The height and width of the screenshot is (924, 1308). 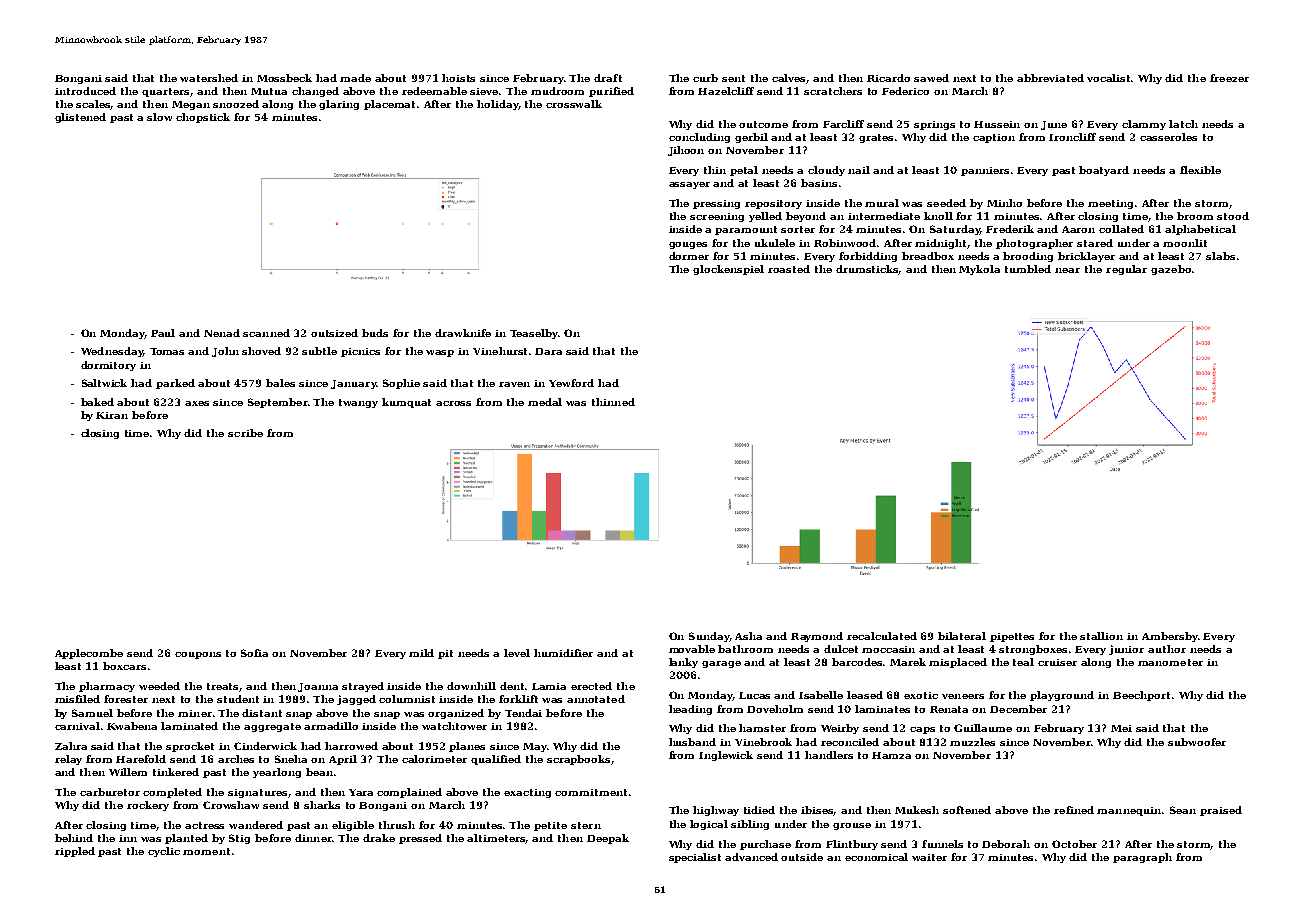 What do you see at coordinates (1183, 124) in the screenshot?
I see `latch` at bounding box center [1183, 124].
